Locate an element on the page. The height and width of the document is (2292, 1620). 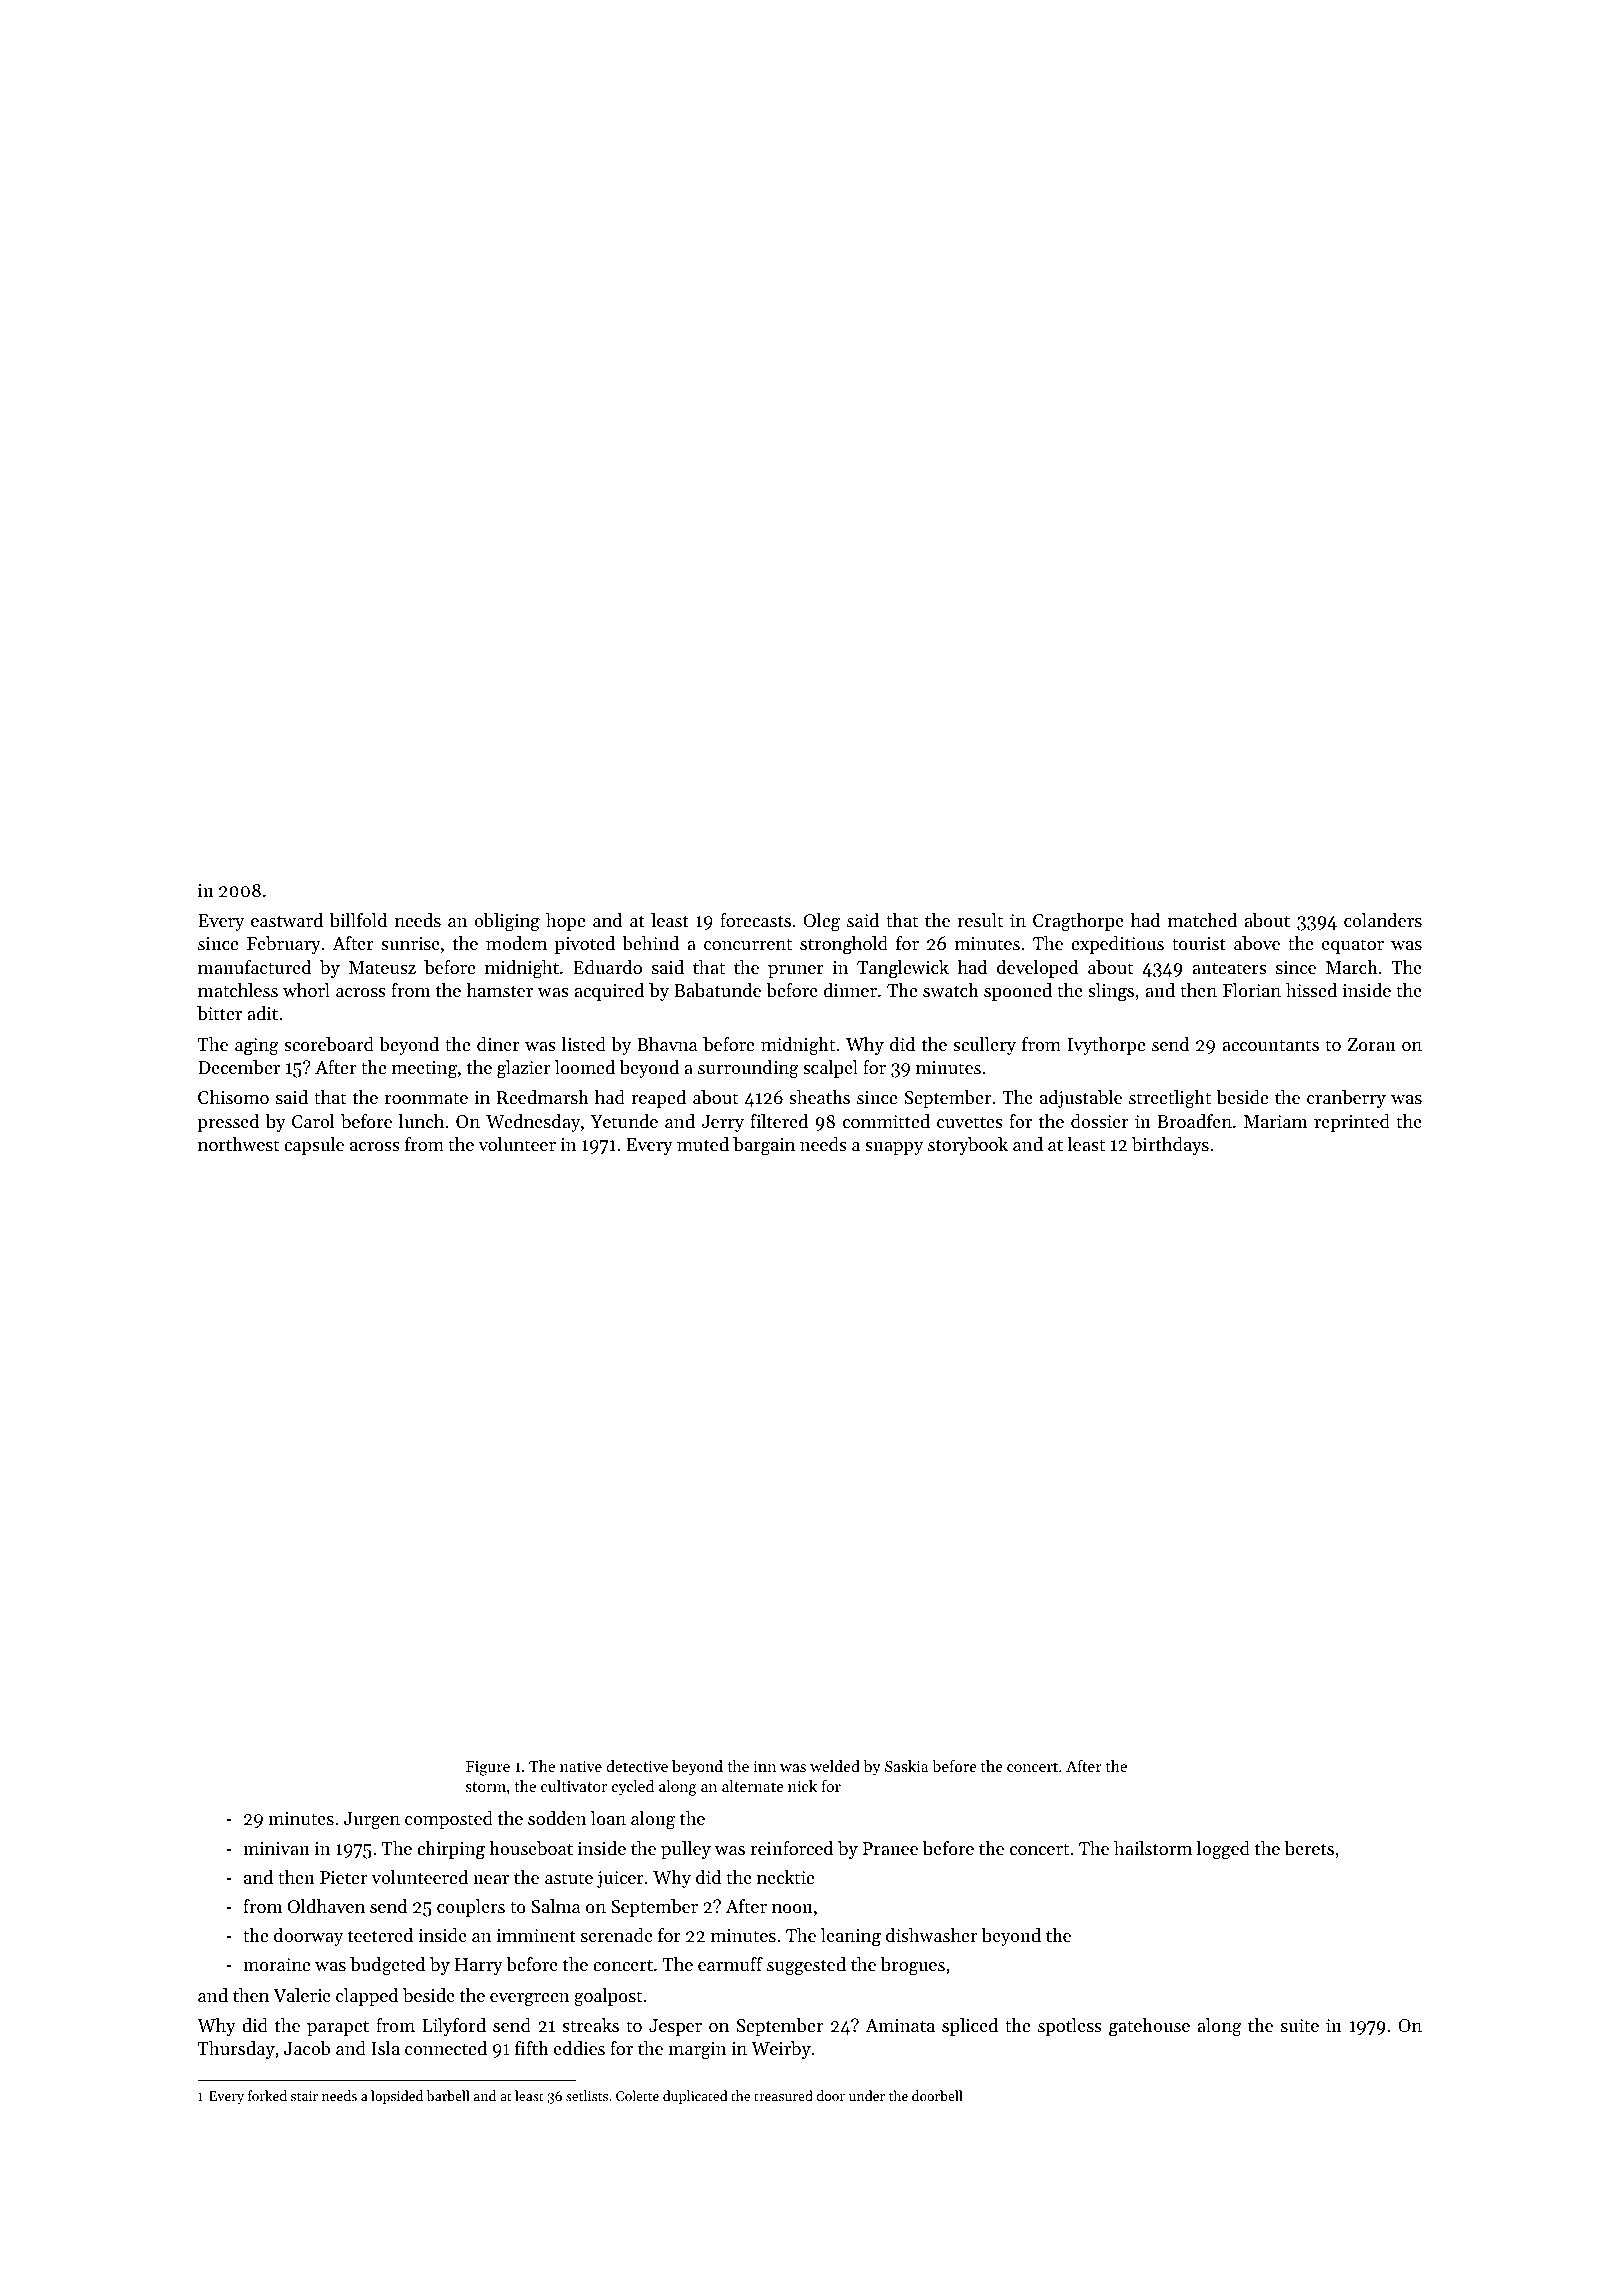
bargain is located at coordinates (764, 1146).
